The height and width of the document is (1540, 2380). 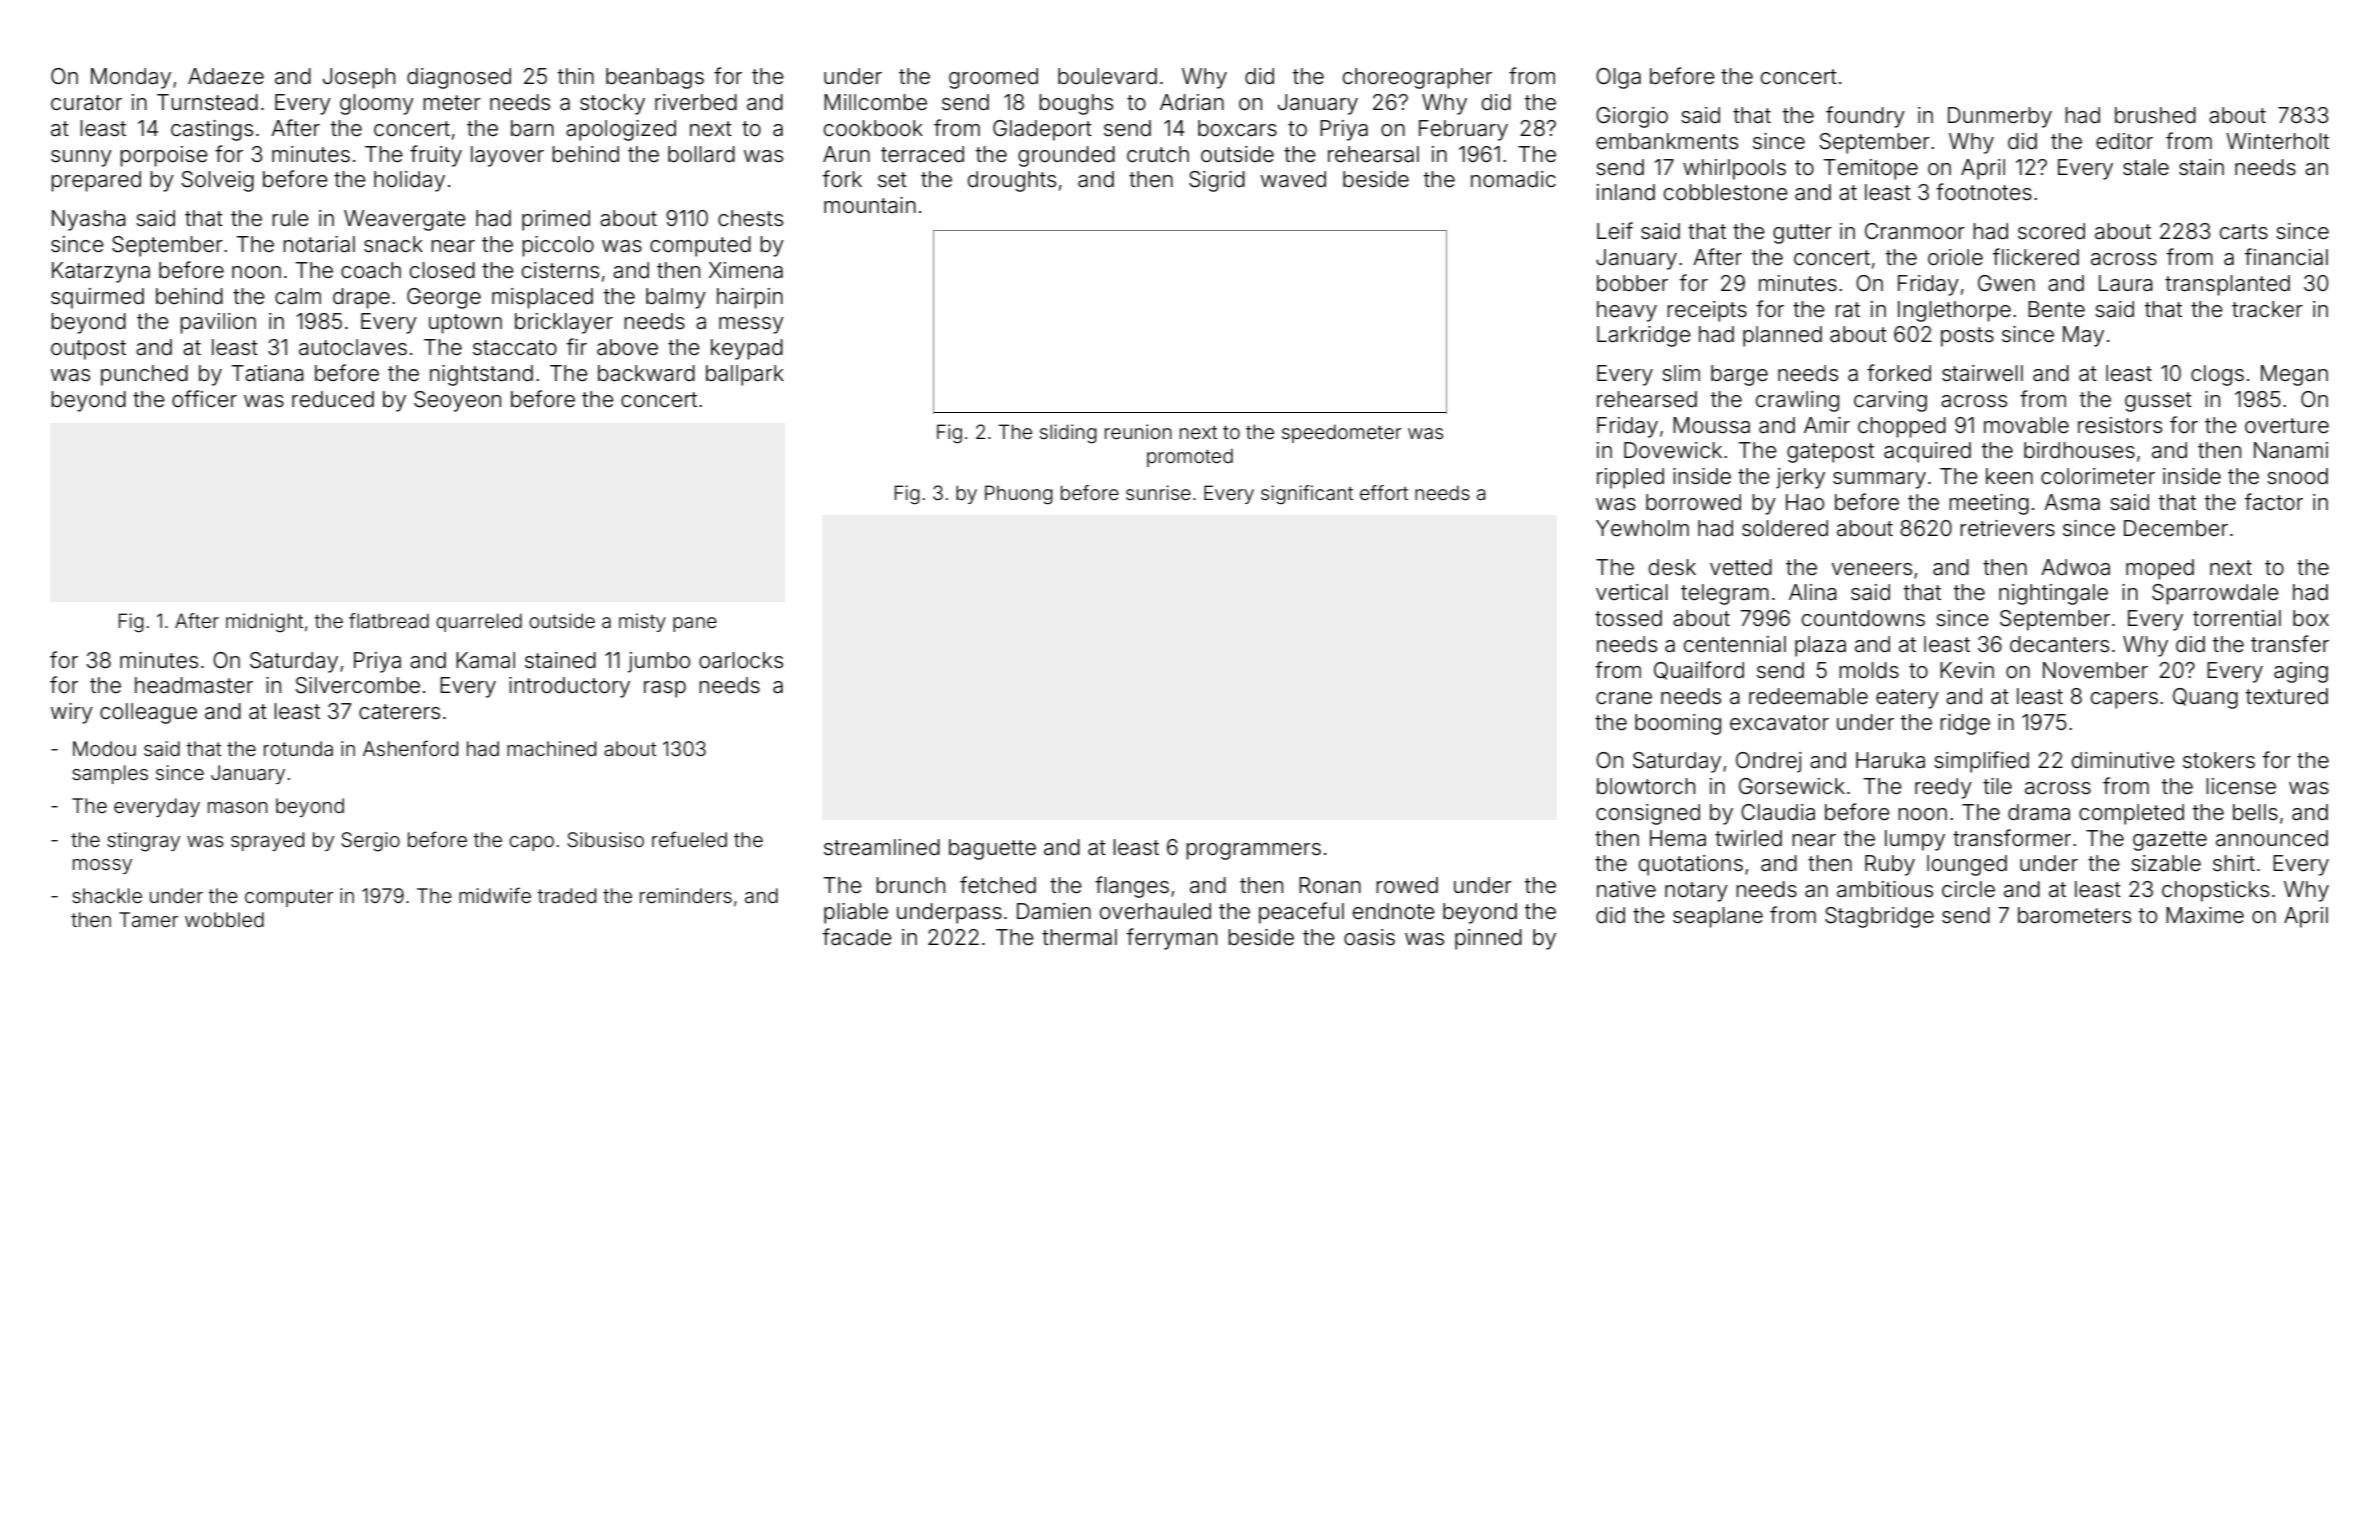 I want to click on Claudia, so click(x=1778, y=812).
